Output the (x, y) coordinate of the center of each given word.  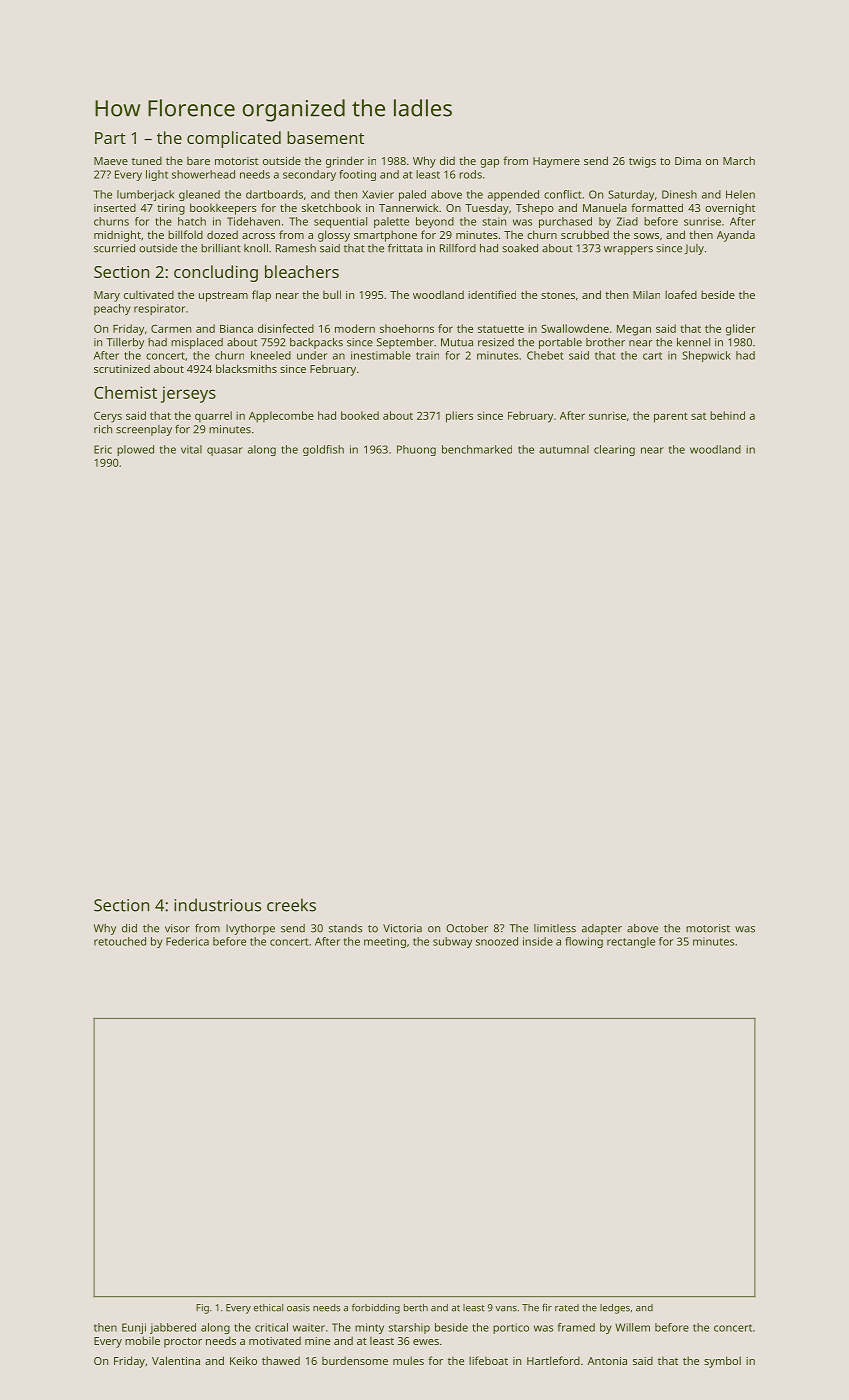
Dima (688, 161)
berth (416, 1308)
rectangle (631, 942)
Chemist (125, 392)
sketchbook (331, 207)
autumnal (564, 449)
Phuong (416, 450)
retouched (120, 941)
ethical (268, 1308)
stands (345, 928)
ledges (615, 1309)
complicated (234, 139)
